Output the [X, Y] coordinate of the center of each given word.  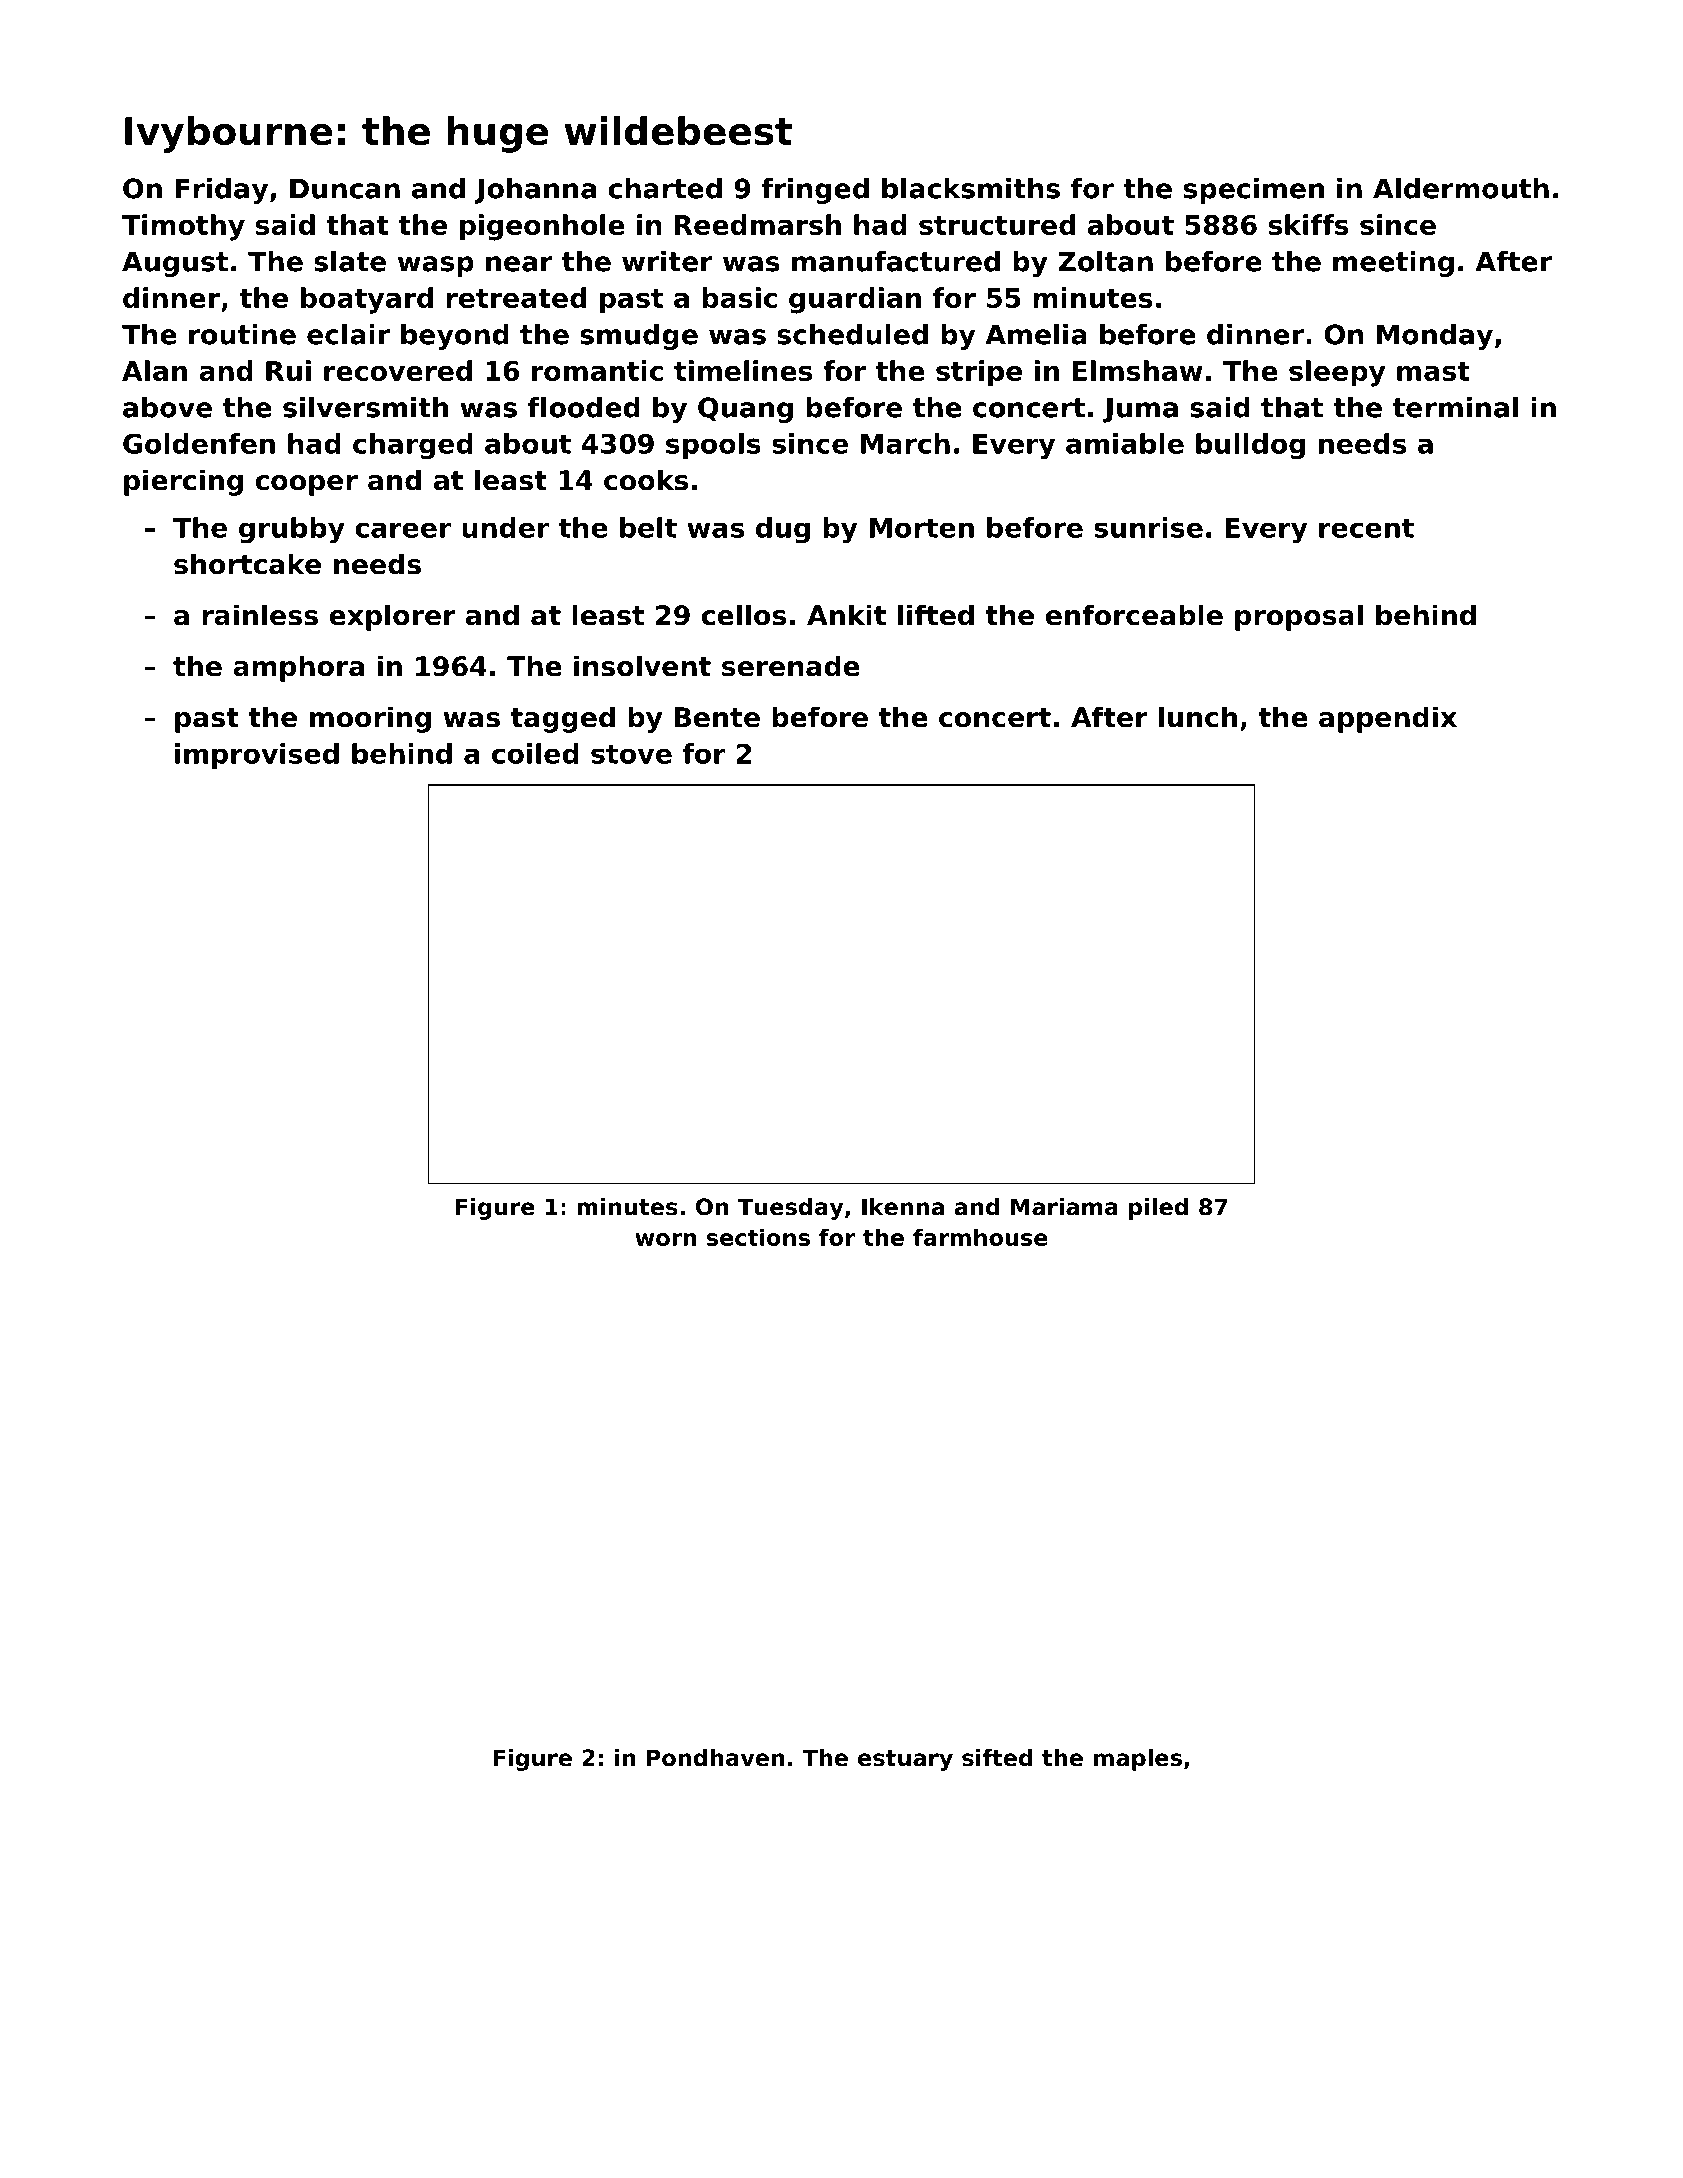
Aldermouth [1461, 188]
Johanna [535, 191]
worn [665, 1239]
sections [758, 1237]
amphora [298, 668]
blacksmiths [971, 188]
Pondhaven [716, 1758]
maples [1138, 1760]
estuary [905, 1760]
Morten [922, 528]
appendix [1388, 719]
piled [1158, 1209]
